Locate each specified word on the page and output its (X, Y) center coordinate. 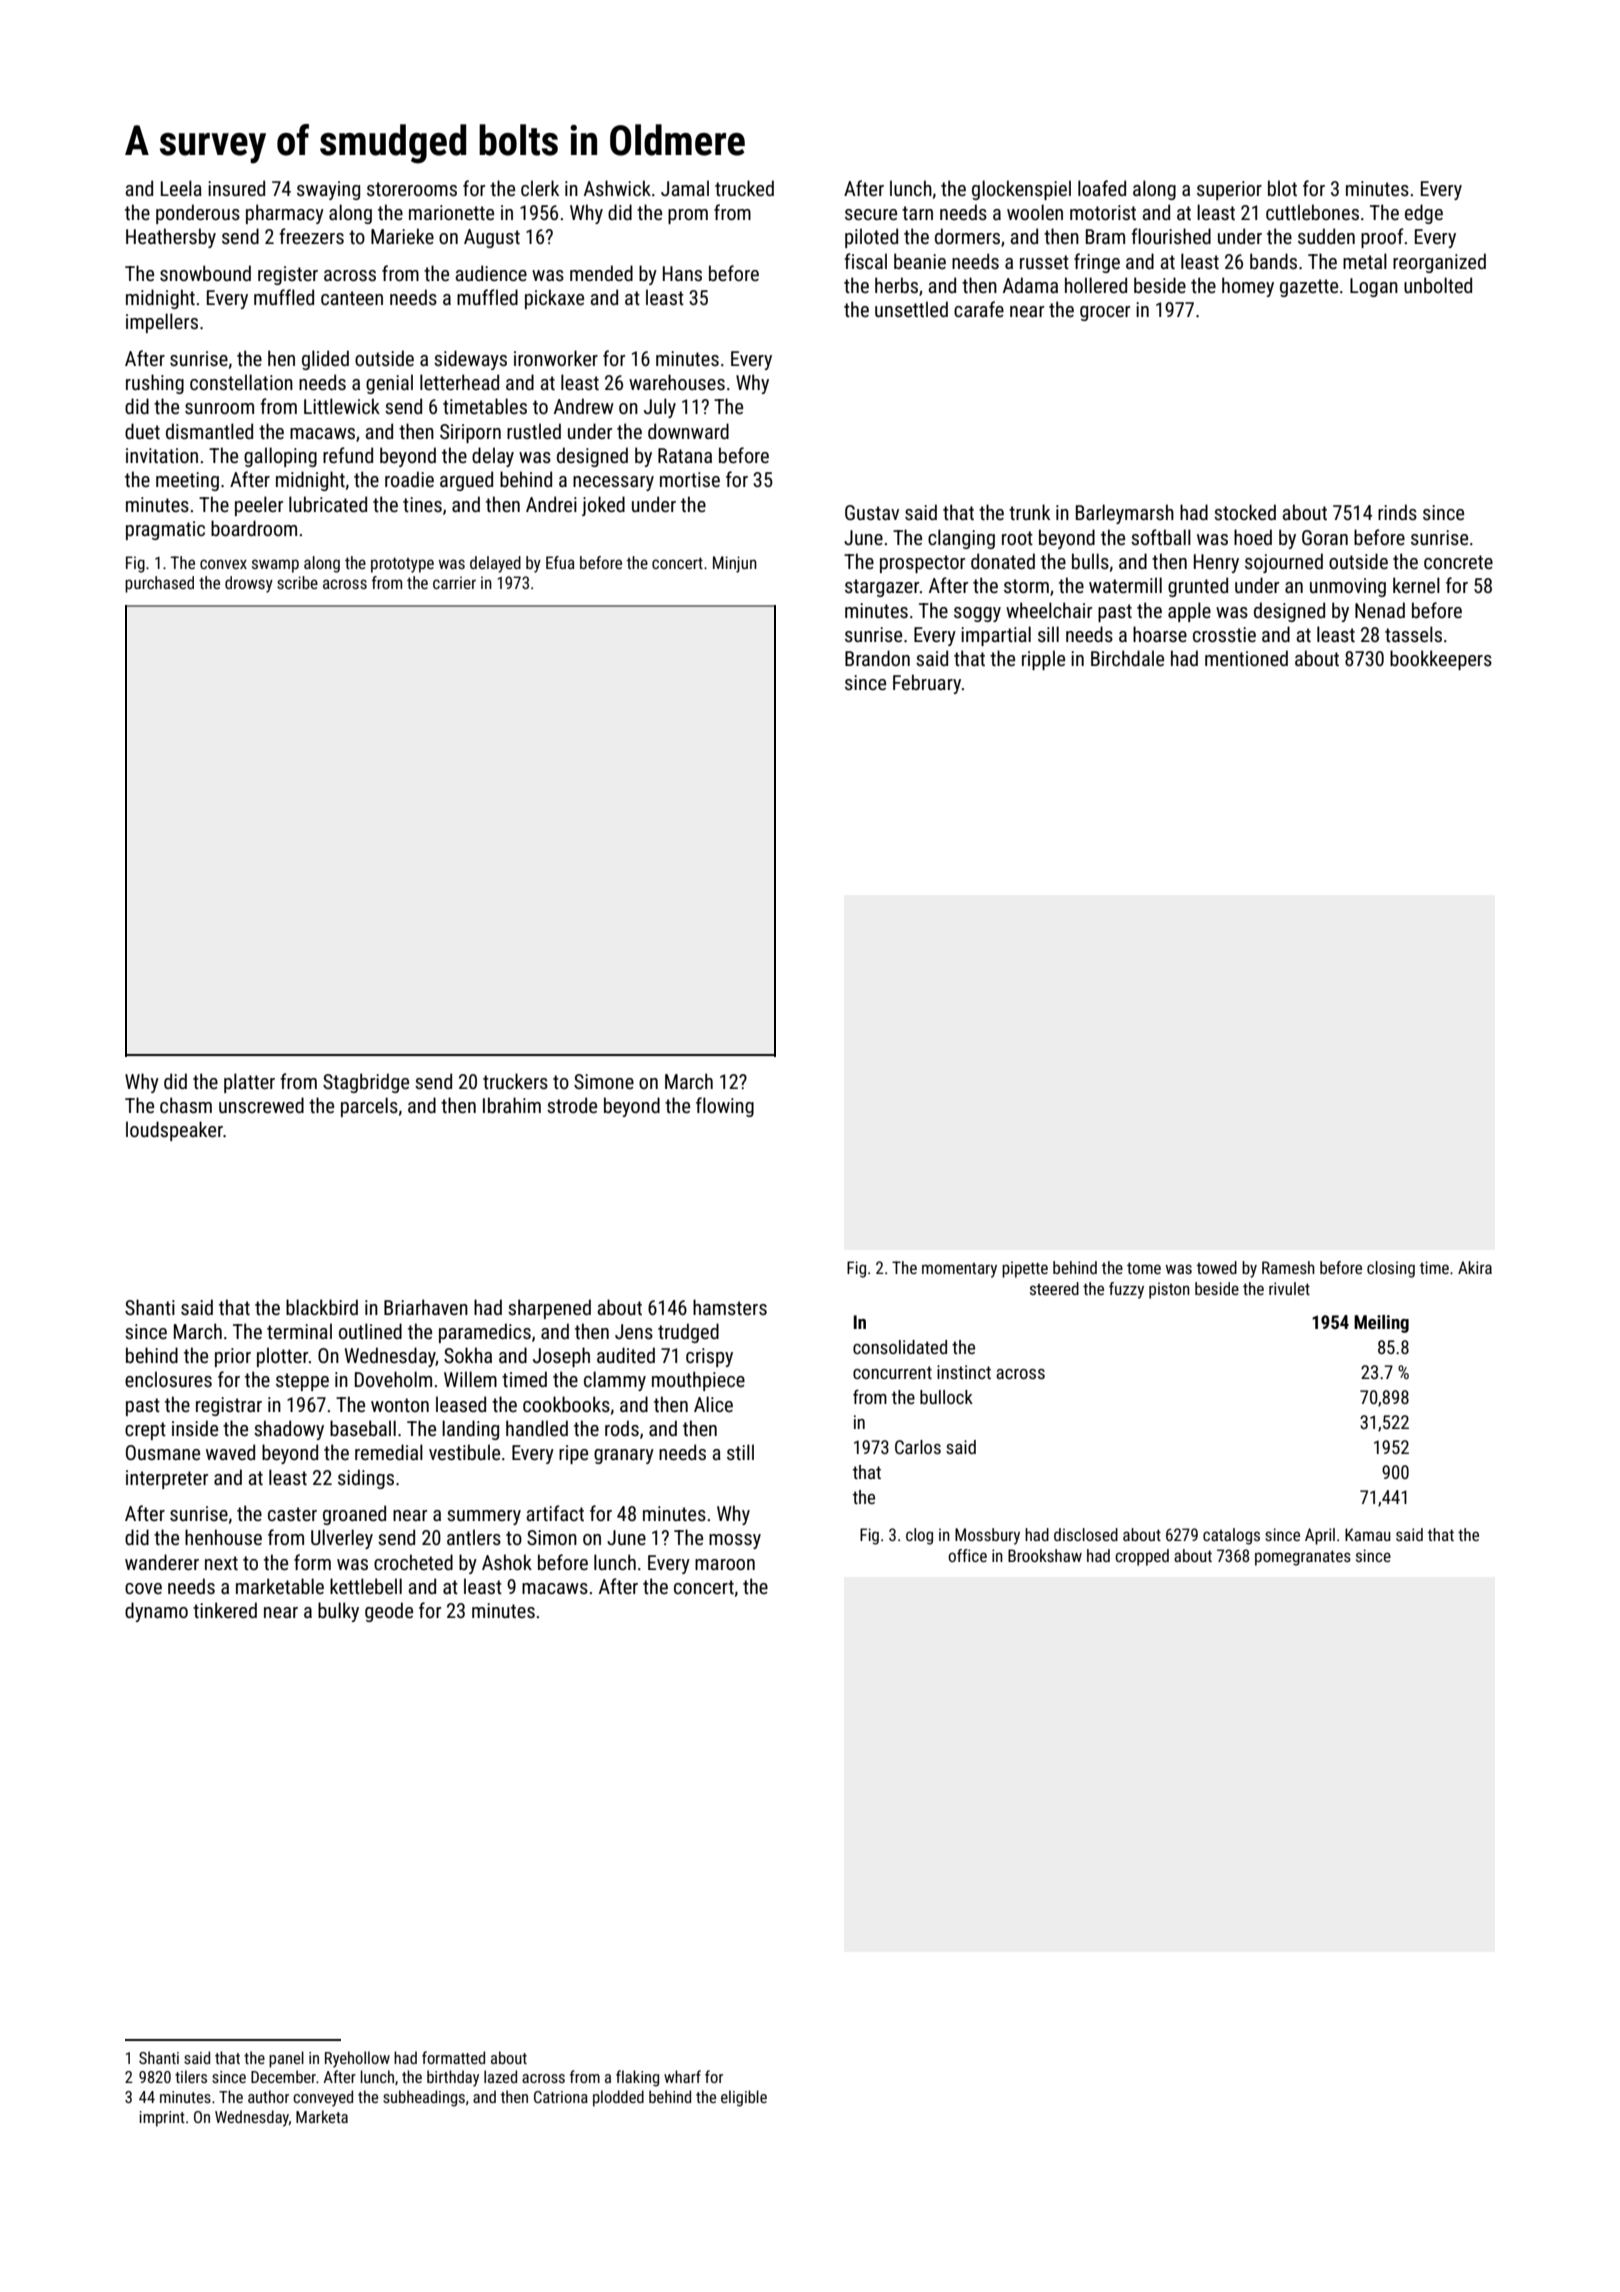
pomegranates (1303, 1558)
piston (1169, 1290)
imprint (162, 2119)
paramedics (485, 1333)
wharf (682, 2076)
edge (1424, 214)
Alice (713, 1404)
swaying (328, 190)
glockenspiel (1021, 190)
